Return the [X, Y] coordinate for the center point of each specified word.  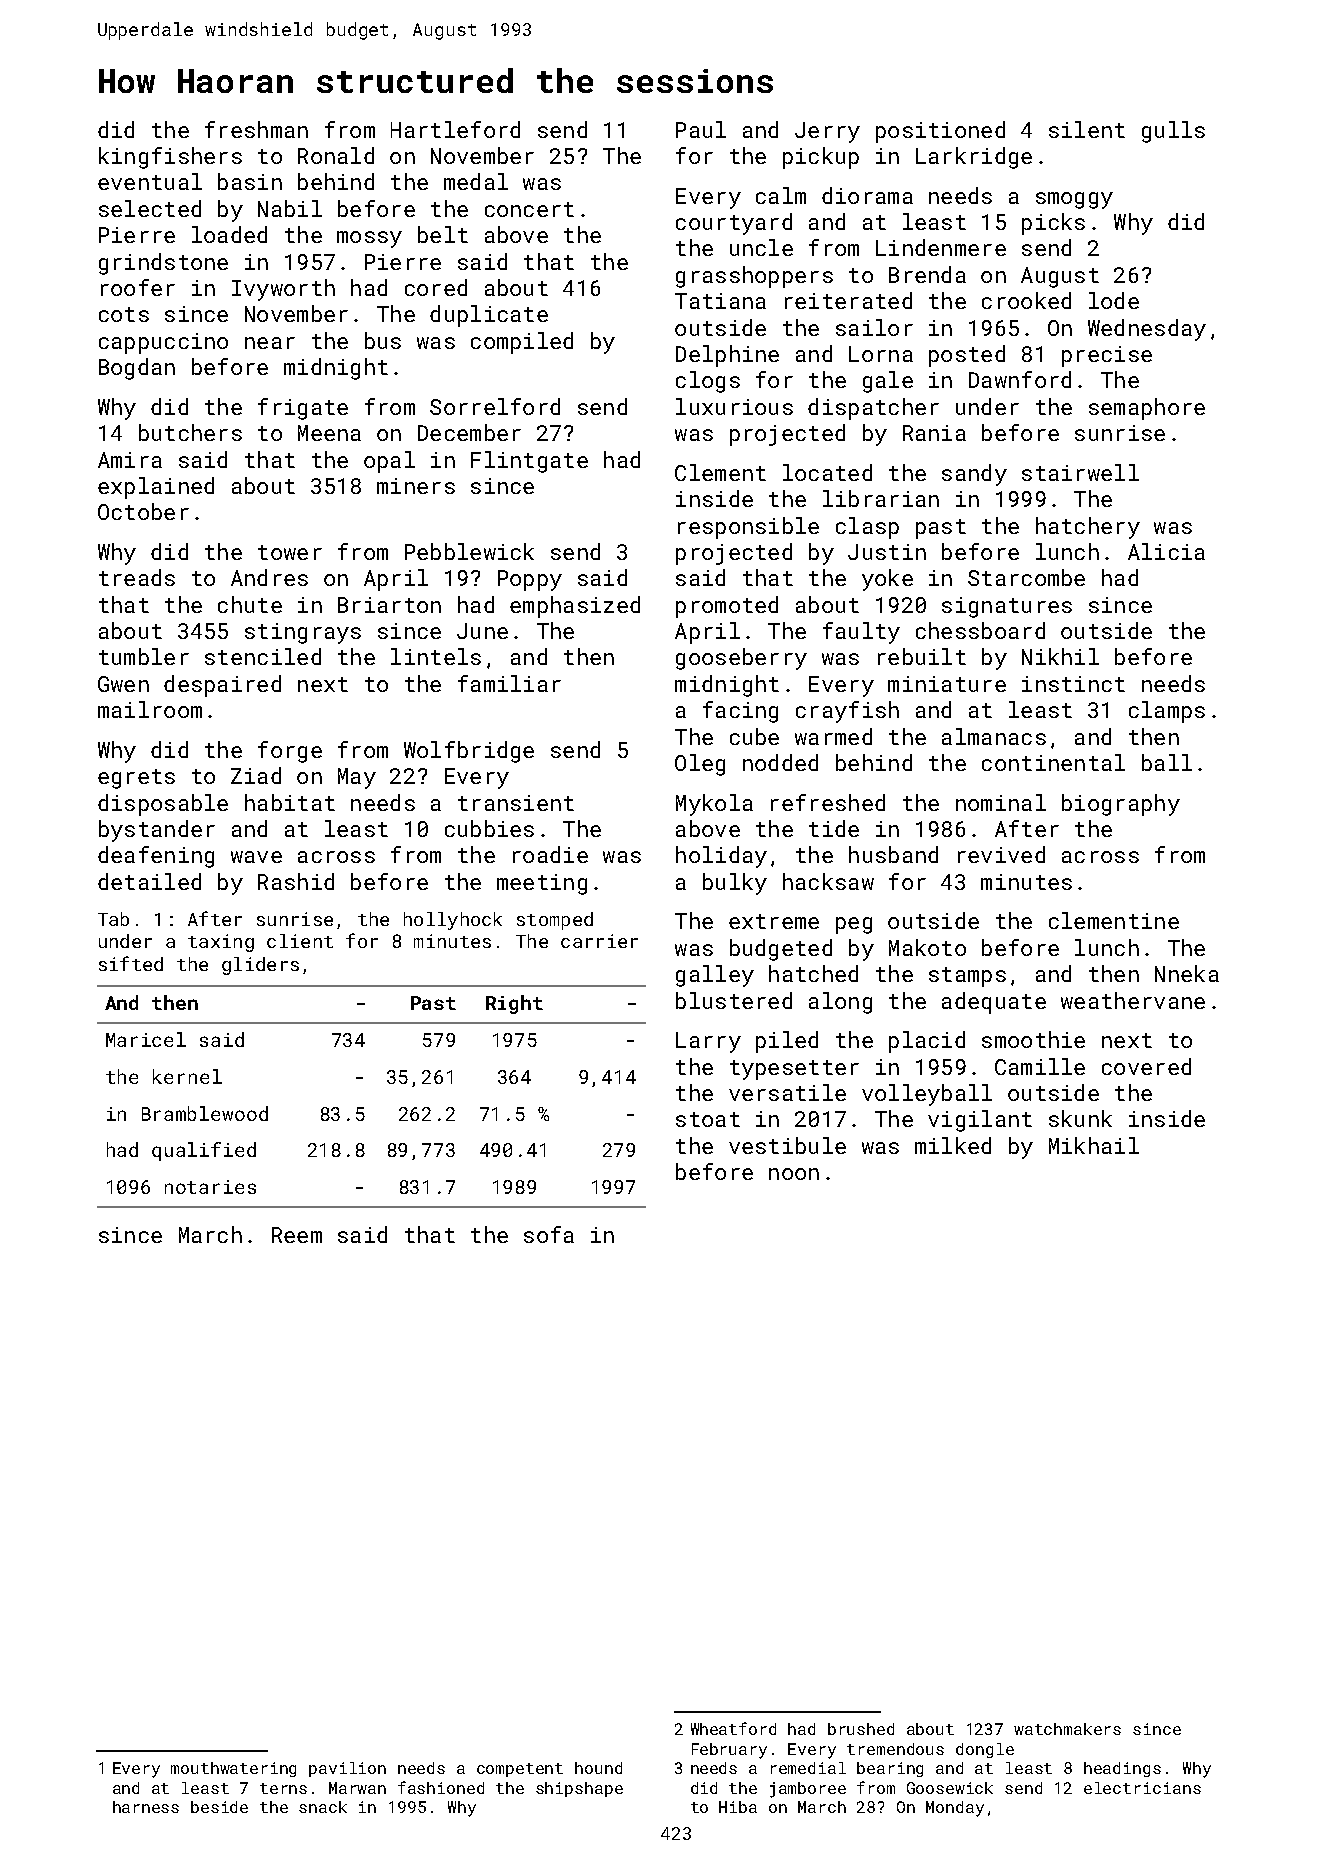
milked [953, 1145]
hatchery [1088, 528]
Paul [701, 129]
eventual [150, 181]
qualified [204, 1151]
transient [516, 803]
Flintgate [529, 462]
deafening [156, 857]
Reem [297, 1235]
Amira [130, 460]
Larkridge [974, 158]
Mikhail [1094, 1145]
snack [323, 1807]
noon [794, 1174]
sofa [549, 1234]
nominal [1001, 802]
